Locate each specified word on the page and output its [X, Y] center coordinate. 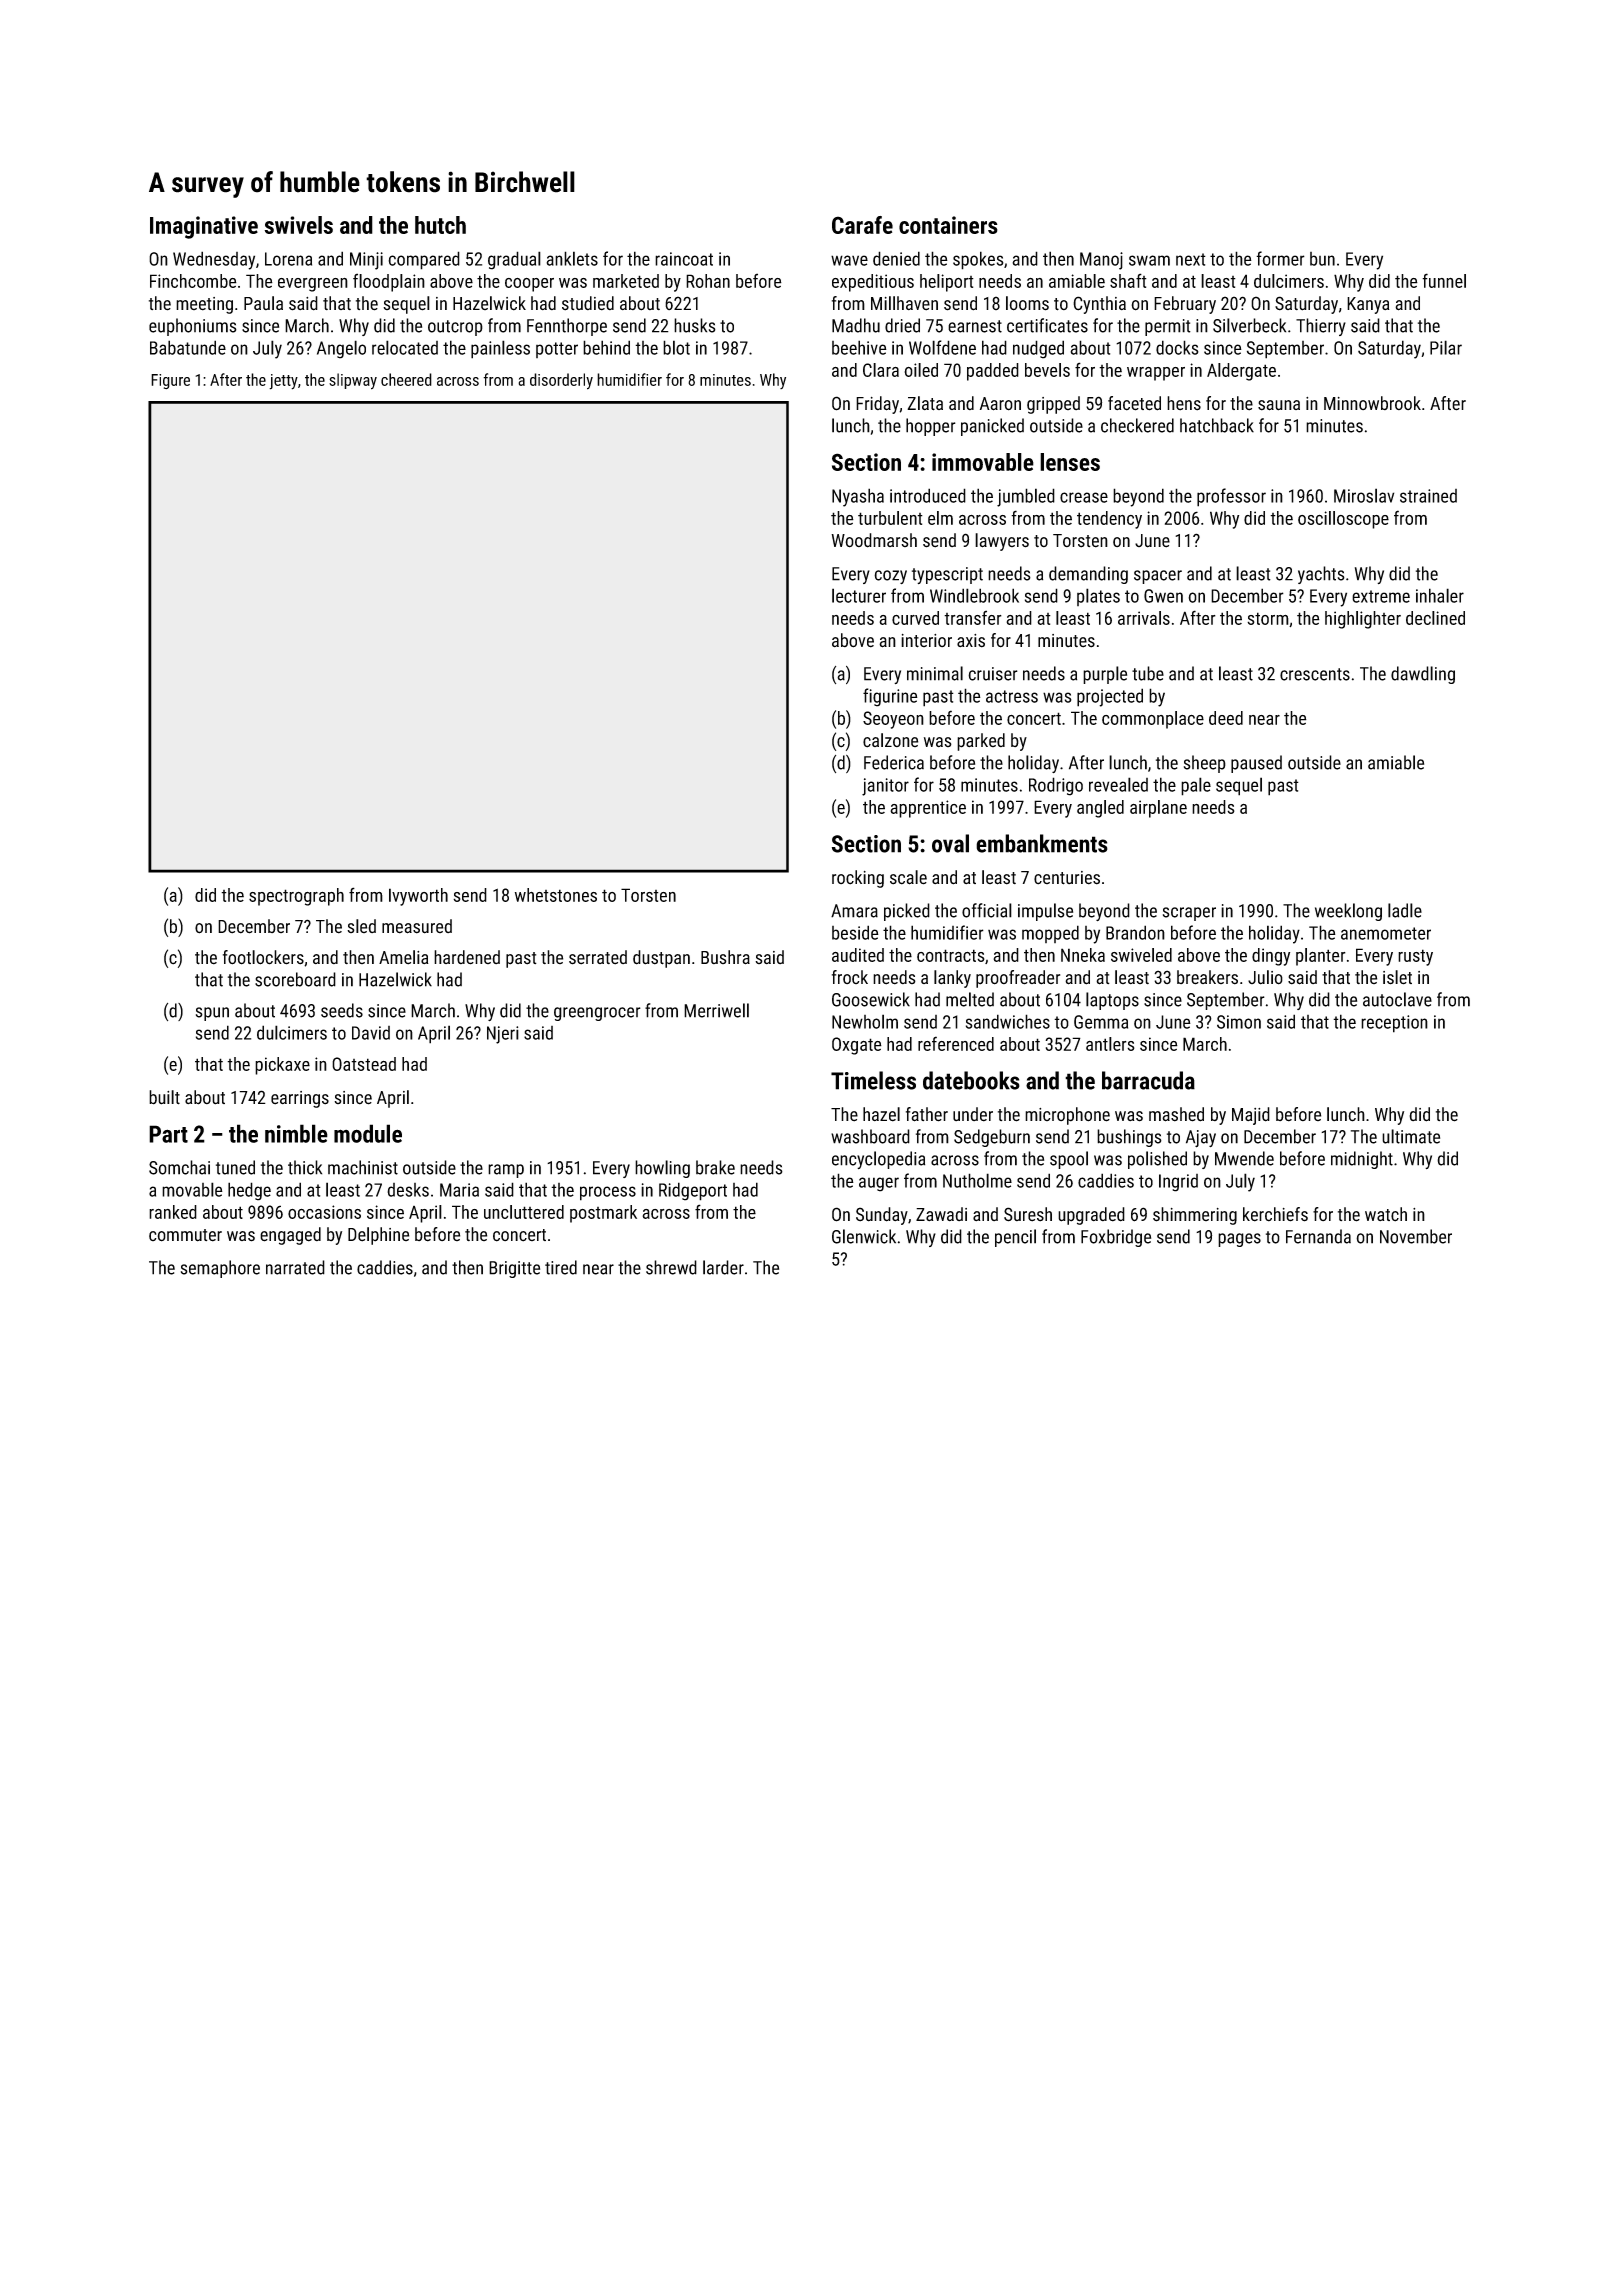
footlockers [263, 957]
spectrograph [296, 897]
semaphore [220, 1269]
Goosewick [871, 999]
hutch [440, 225]
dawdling [1423, 675]
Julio [1265, 977]
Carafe [862, 225]
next [1191, 259]
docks [1177, 347]
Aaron [1000, 404]
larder [723, 1267]
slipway [353, 381]
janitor [885, 787]
